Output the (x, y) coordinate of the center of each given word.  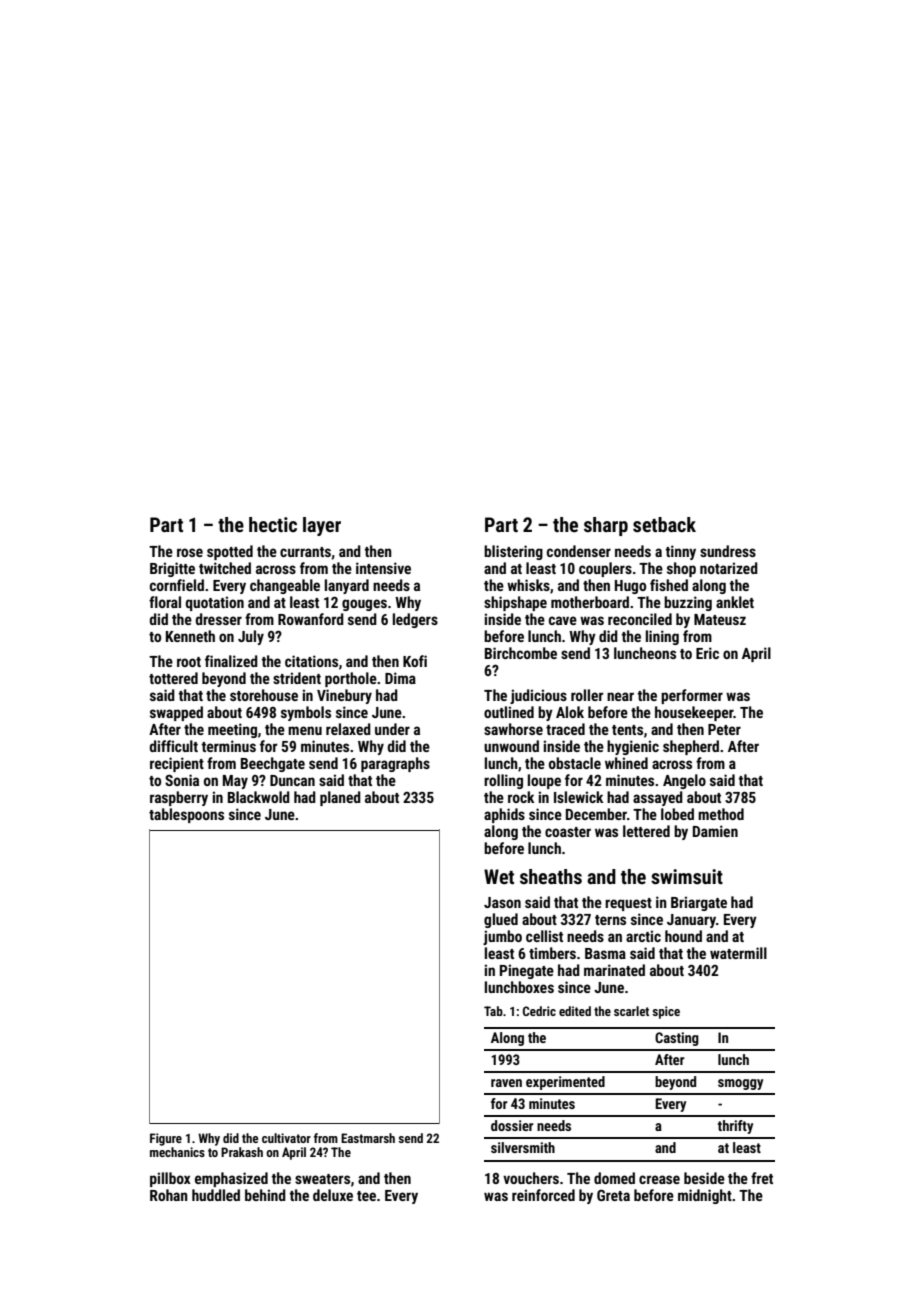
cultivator (286, 1138)
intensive (383, 568)
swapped (176, 713)
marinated (614, 970)
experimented (565, 1083)
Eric (707, 653)
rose (190, 552)
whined (626, 763)
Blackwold (259, 797)
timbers (552, 953)
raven (506, 1083)
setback (664, 524)
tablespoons (186, 815)
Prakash (242, 1152)
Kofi (415, 661)
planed (340, 798)
